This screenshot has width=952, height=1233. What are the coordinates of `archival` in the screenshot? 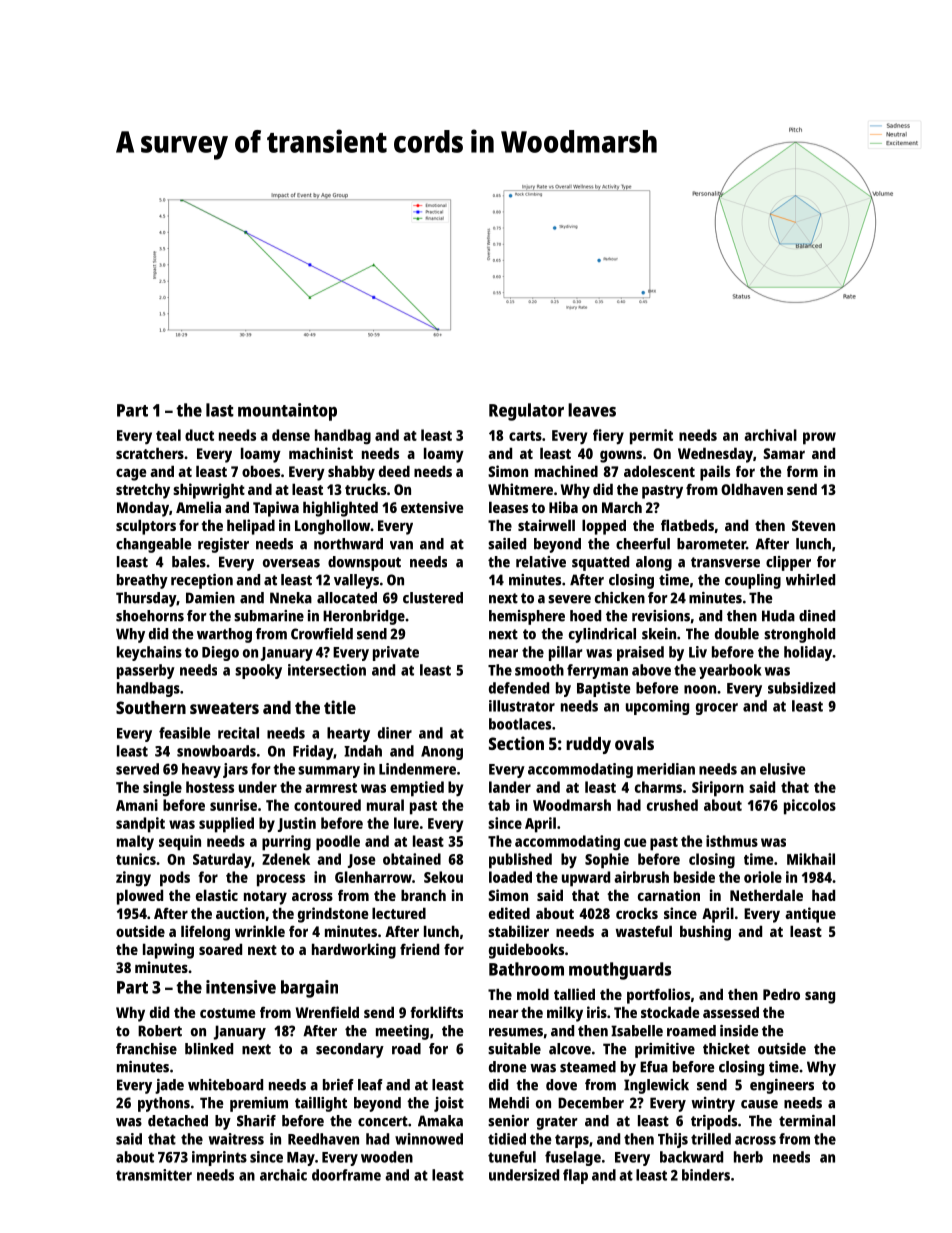 It's located at (770, 435).
